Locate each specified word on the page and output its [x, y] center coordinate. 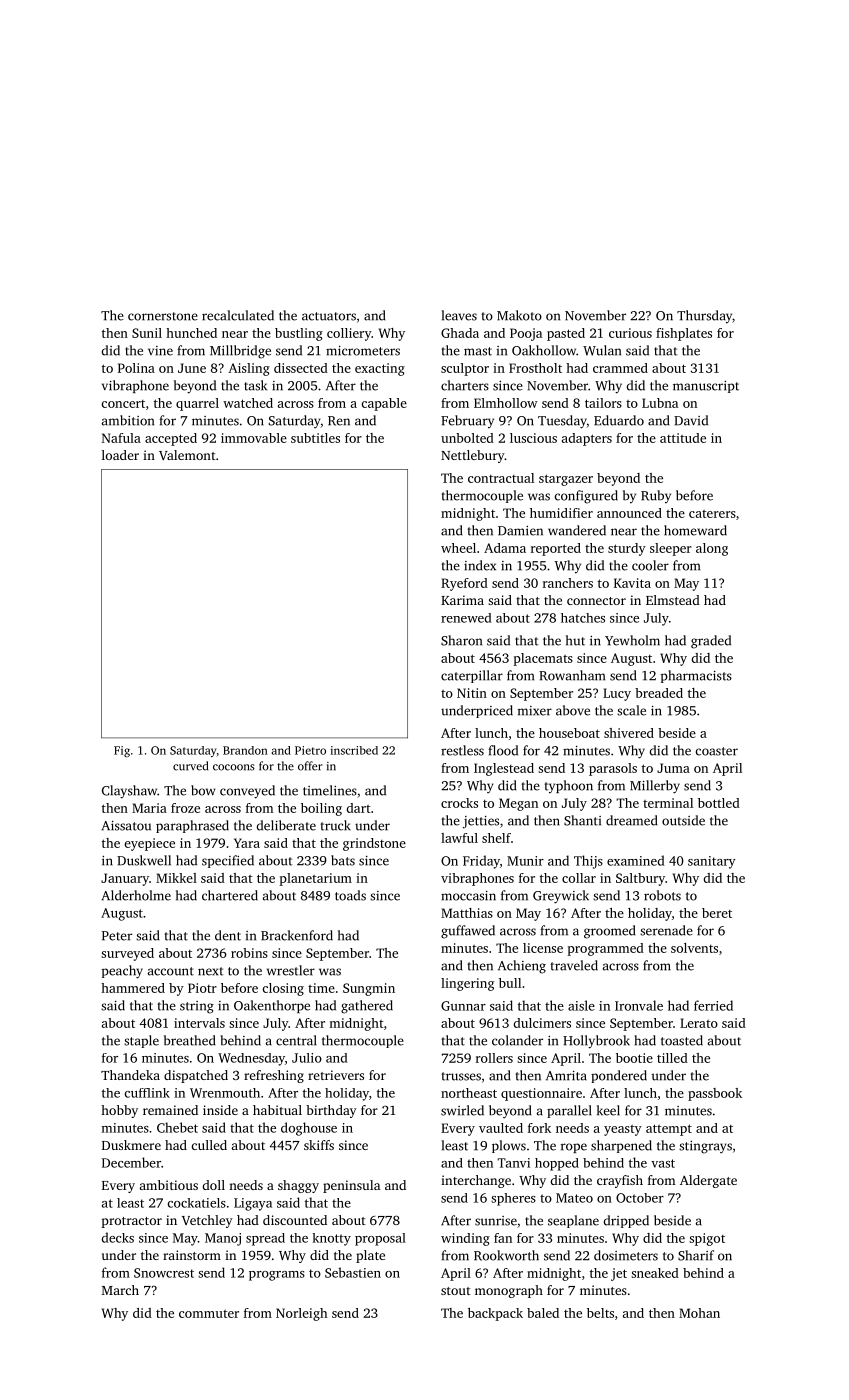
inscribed [354, 750]
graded [711, 642]
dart [358, 808]
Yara [247, 843]
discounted [295, 1220]
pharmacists [696, 676]
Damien [520, 531]
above [573, 710]
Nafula [121, 438]
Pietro [310, 750]
